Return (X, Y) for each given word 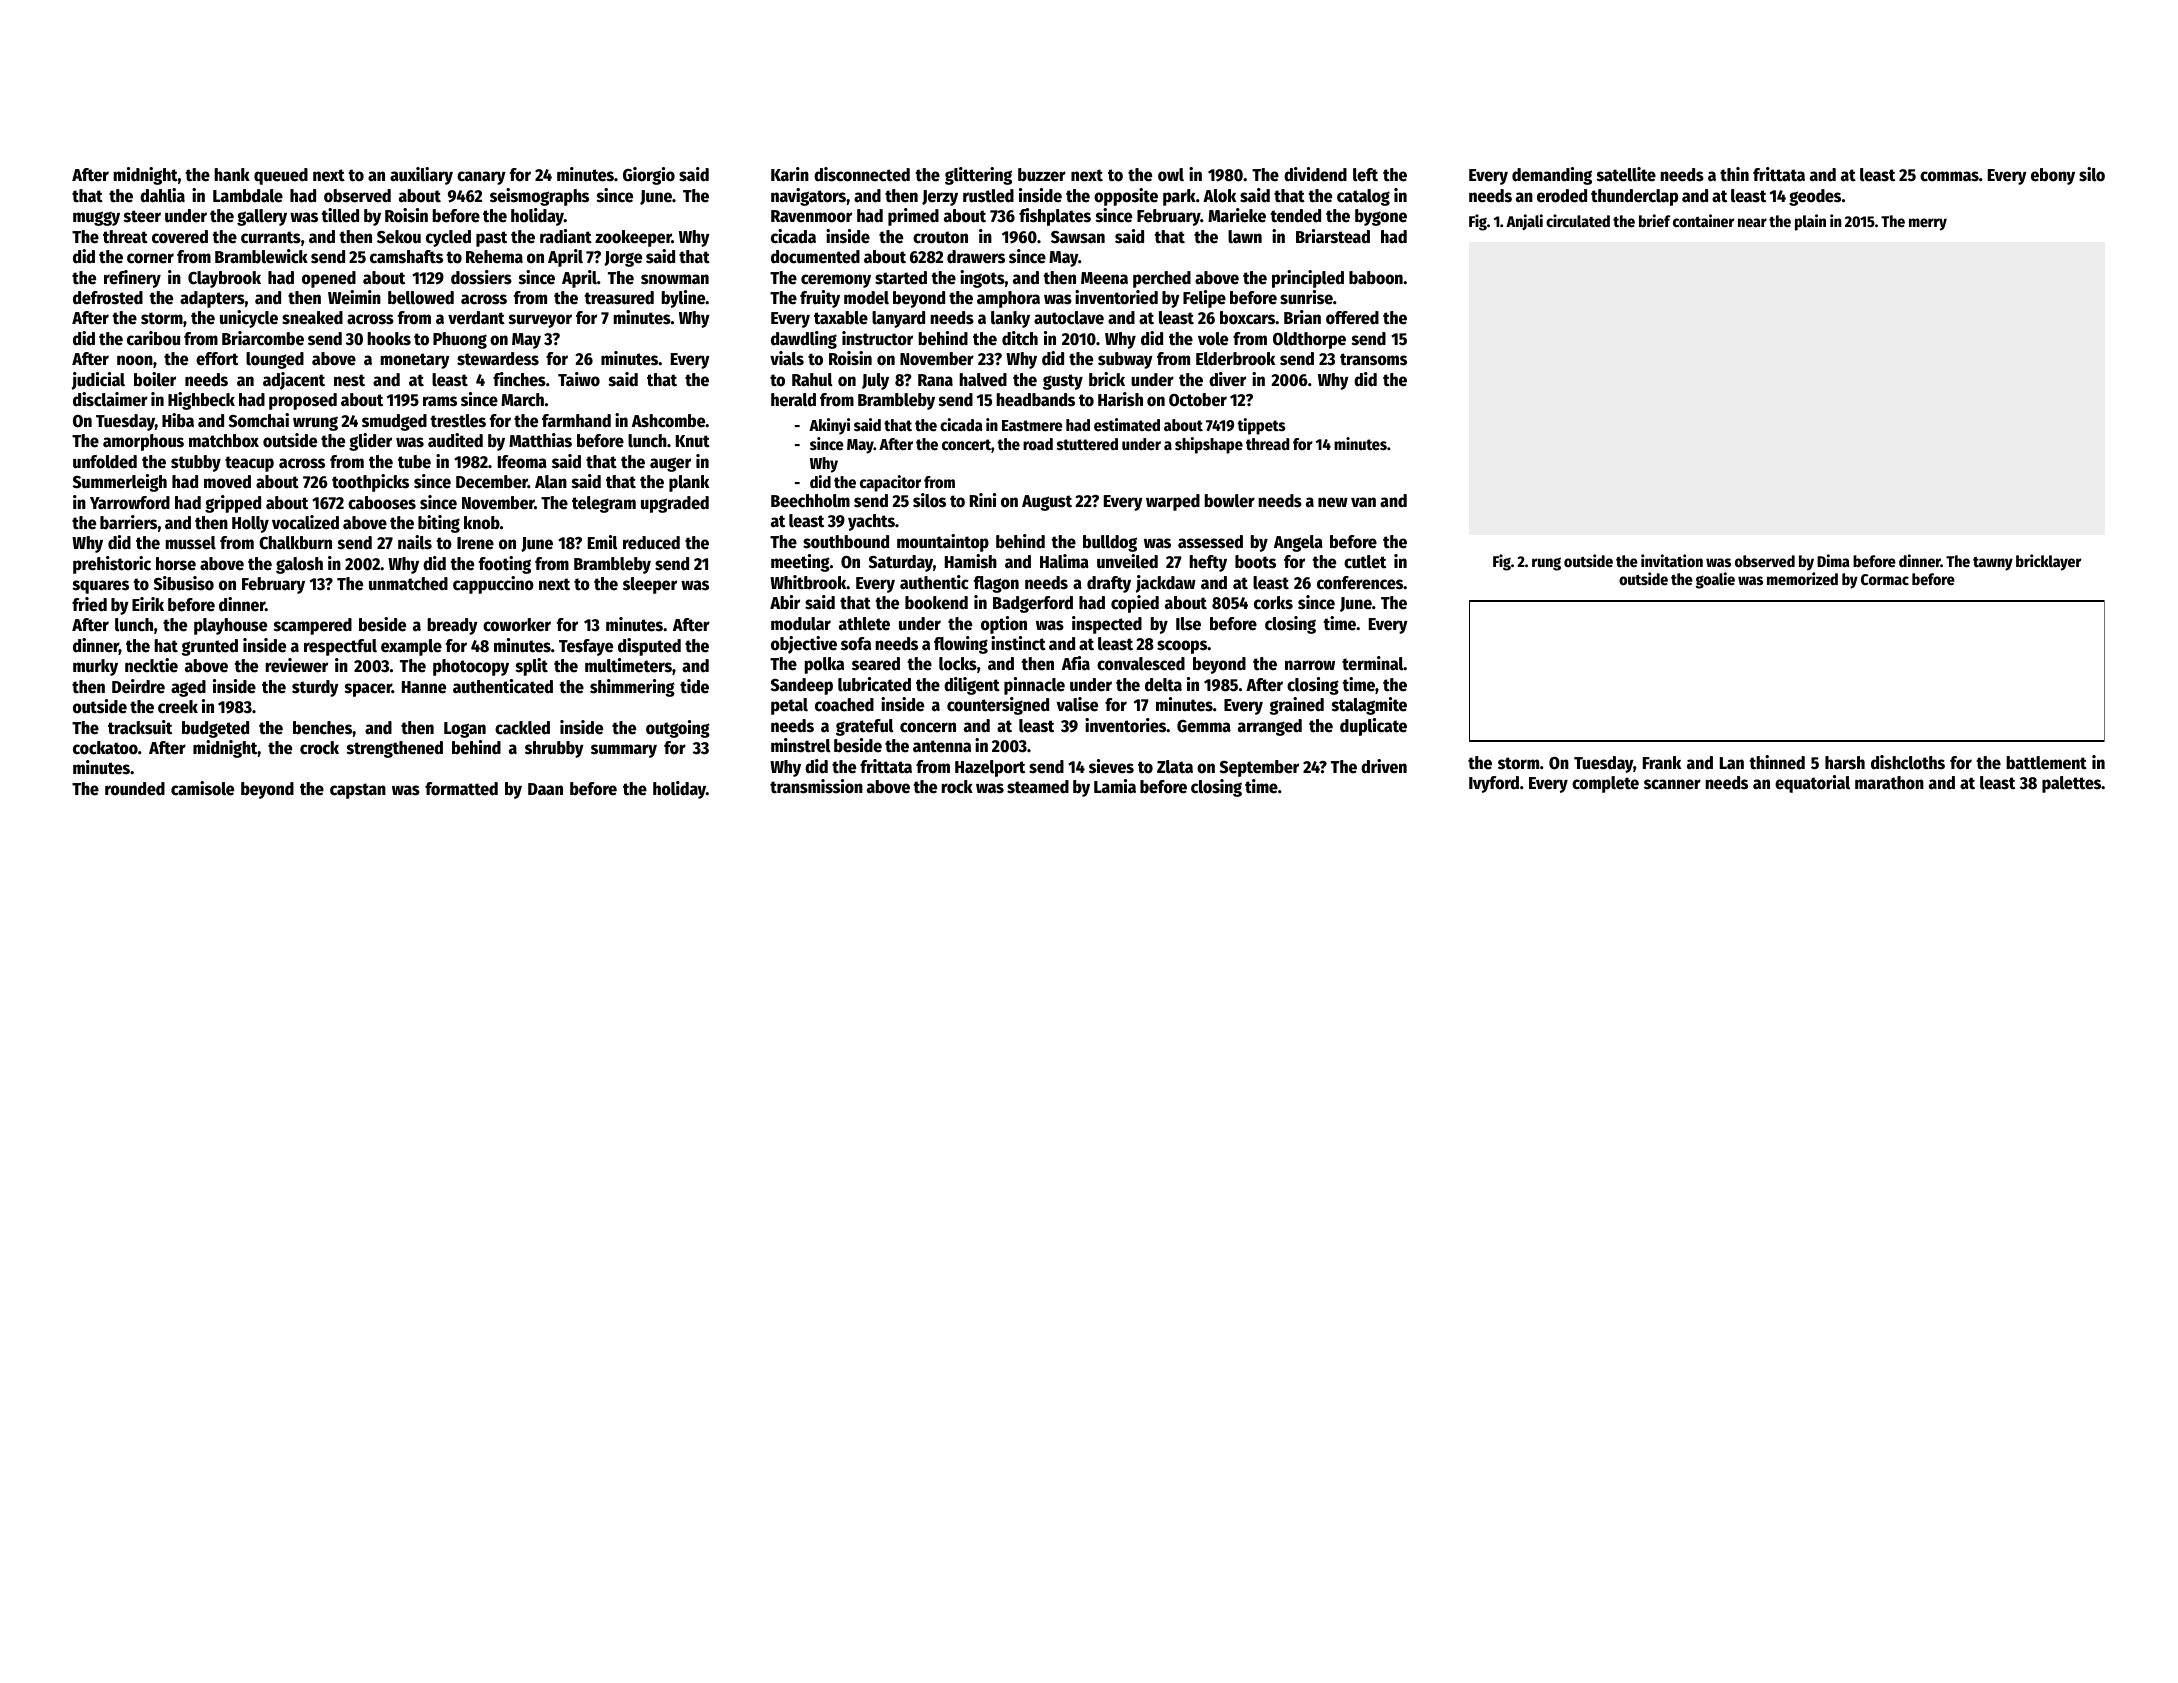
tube (414, 462)
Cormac (1885, 580)
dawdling (804, 340)
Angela (1298, 543)
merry (1928, 224)
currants (271, 237)
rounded (135, 789)
